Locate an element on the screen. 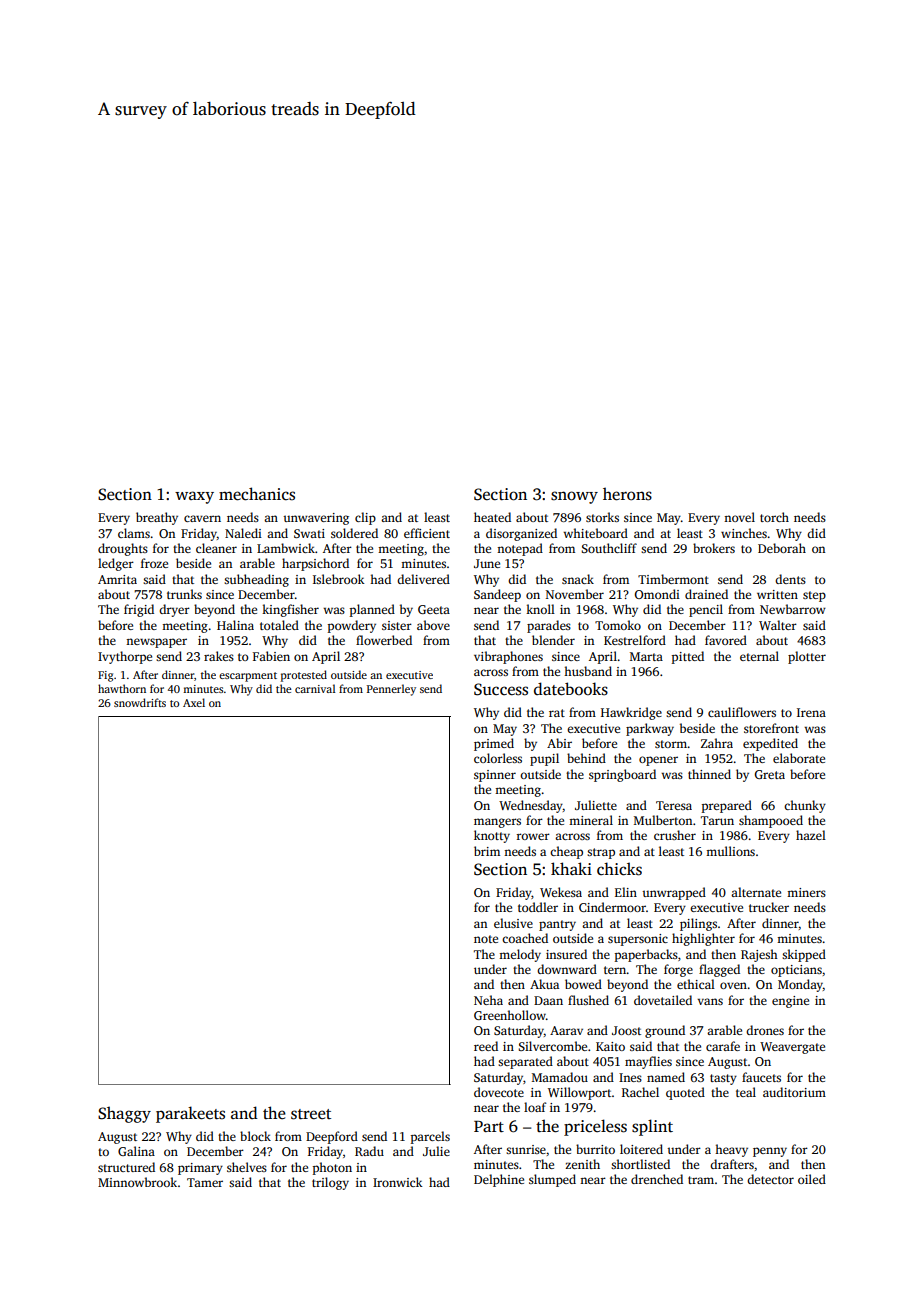 The width and height of the screenshot is (924, 1308). reed is located at coordinates (486, 1046).
